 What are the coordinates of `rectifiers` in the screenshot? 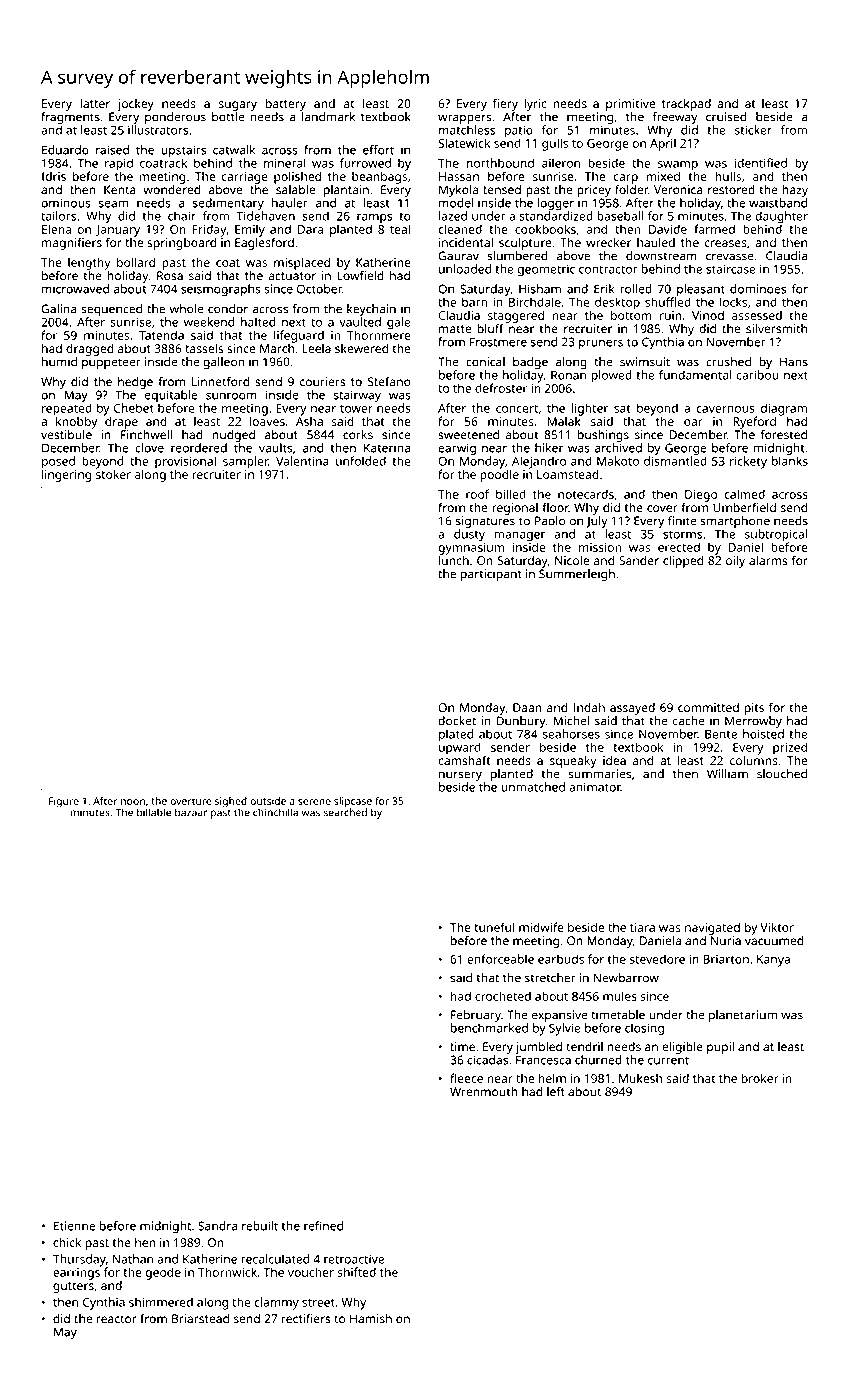 It's located at (306, 1319).
